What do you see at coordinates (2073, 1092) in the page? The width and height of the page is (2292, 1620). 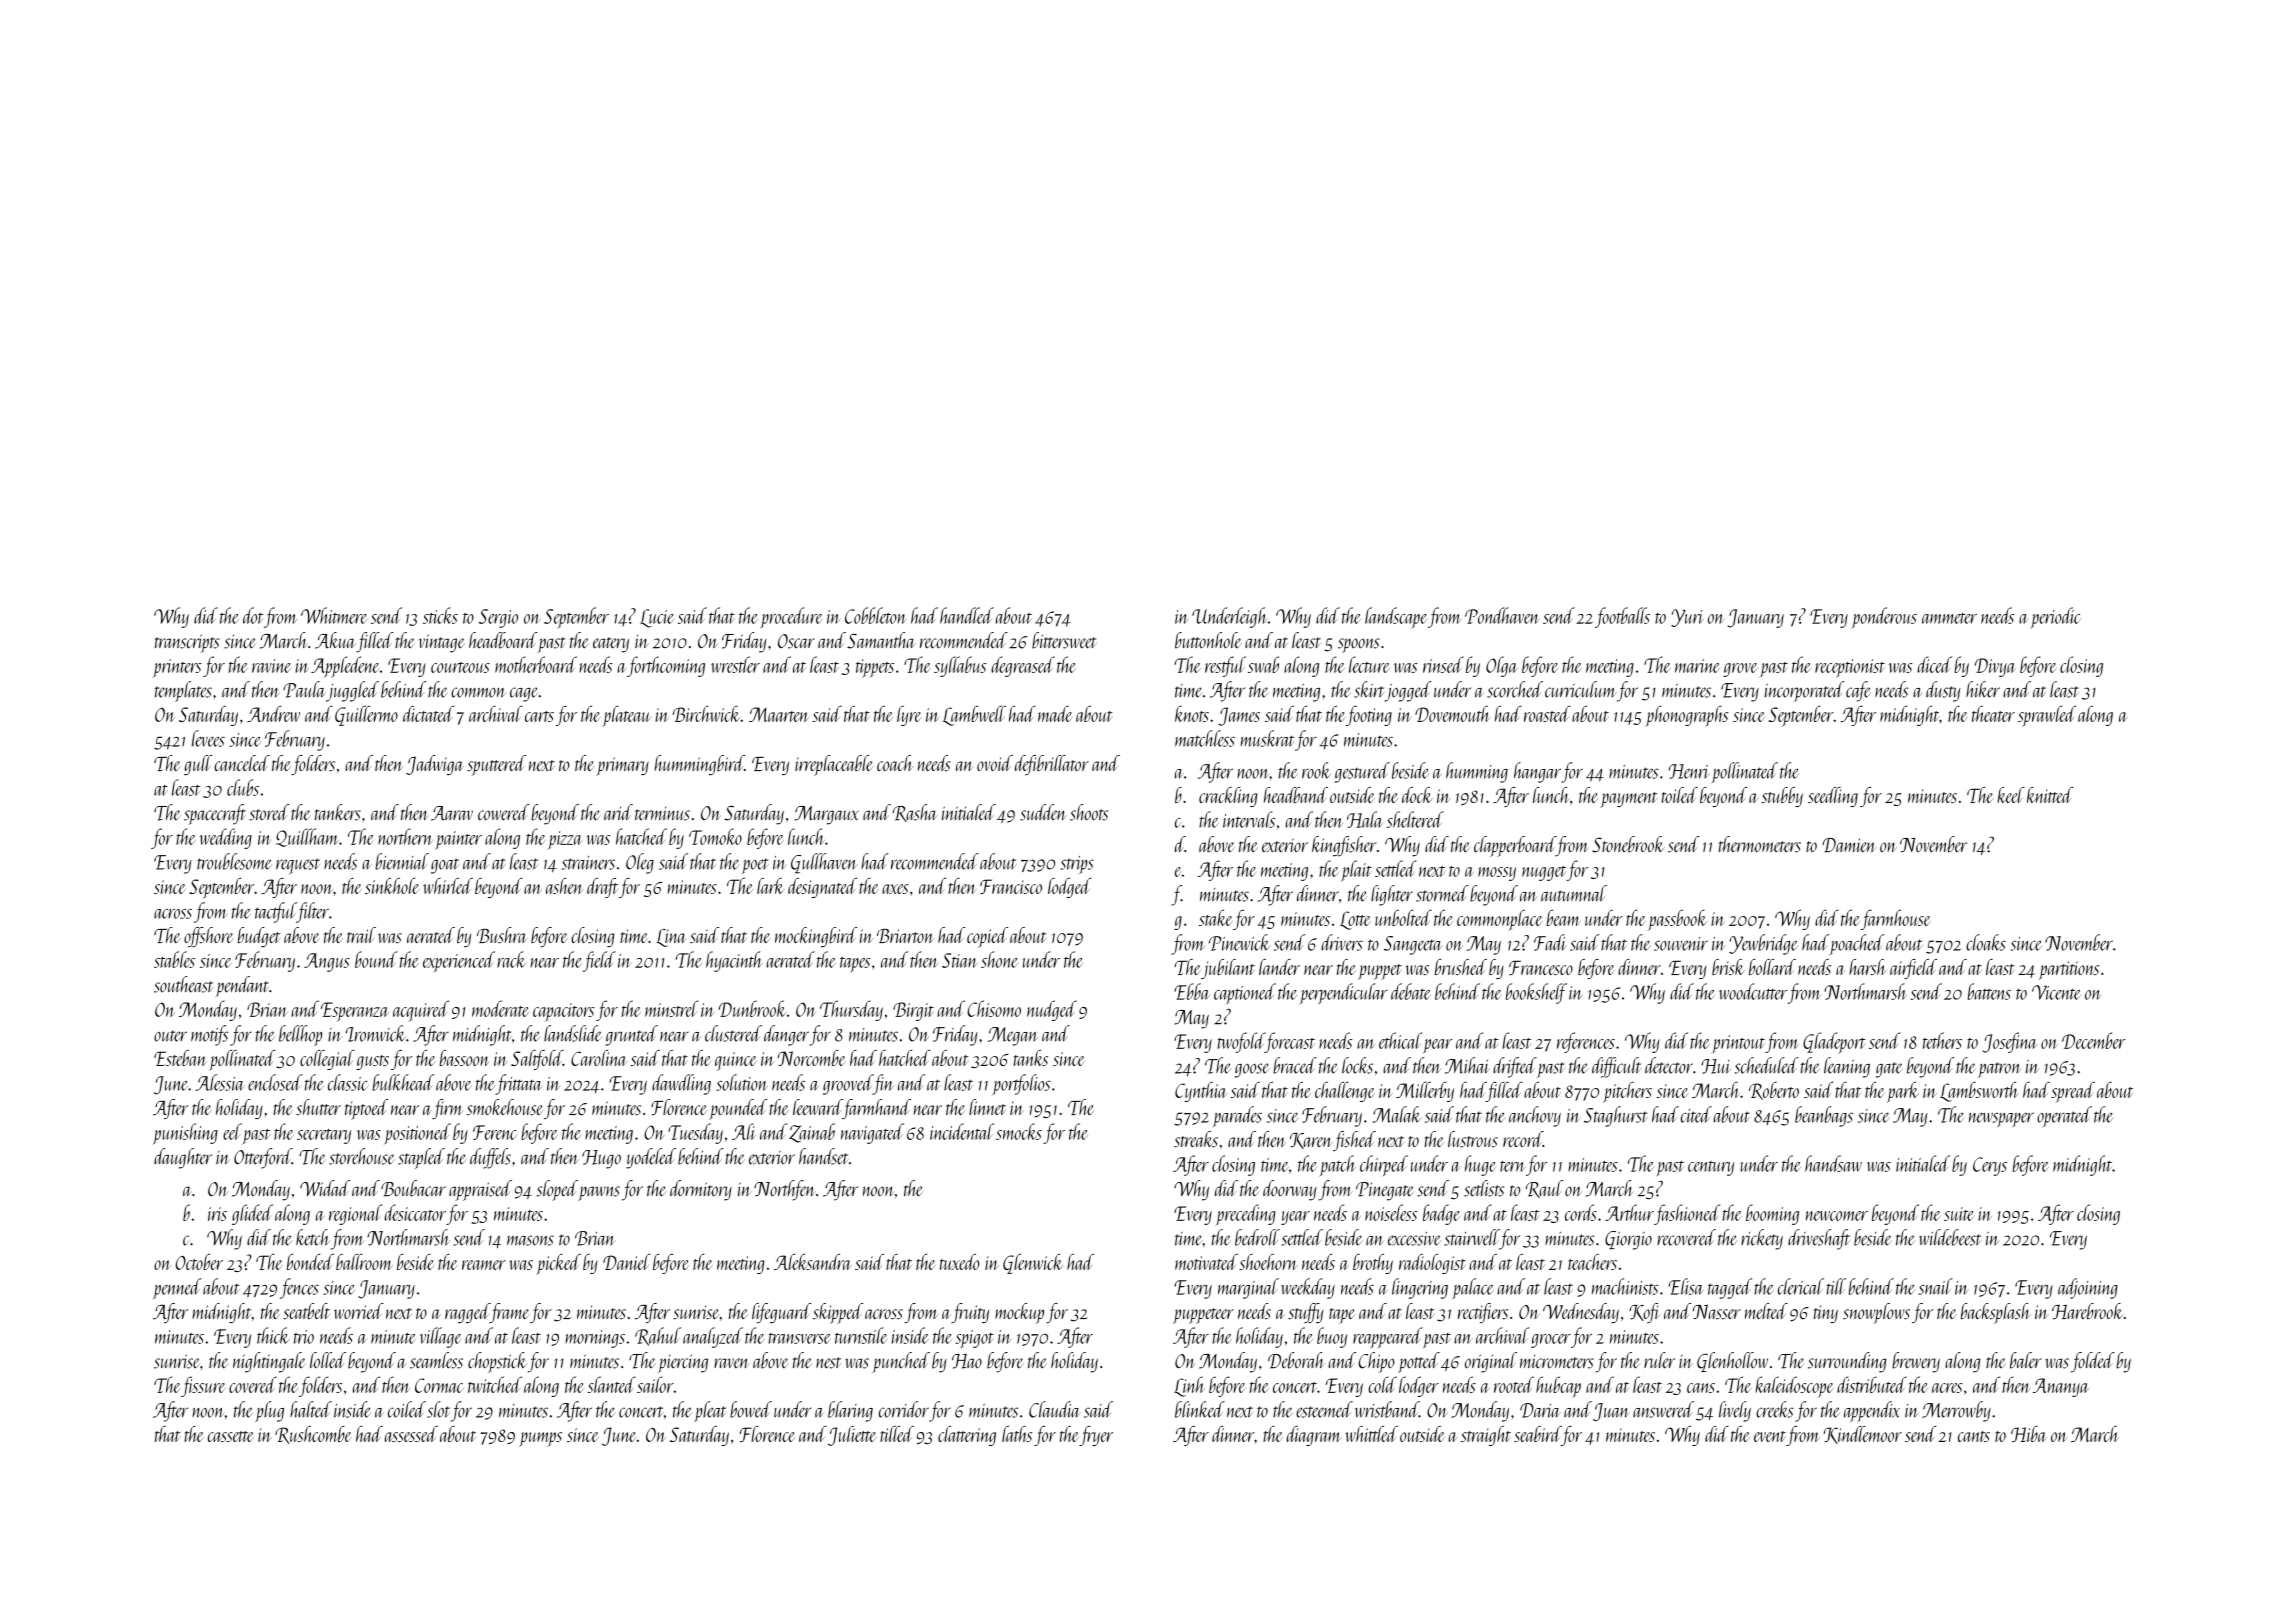 I see `spread` at bounding box center [2073, 1092].
